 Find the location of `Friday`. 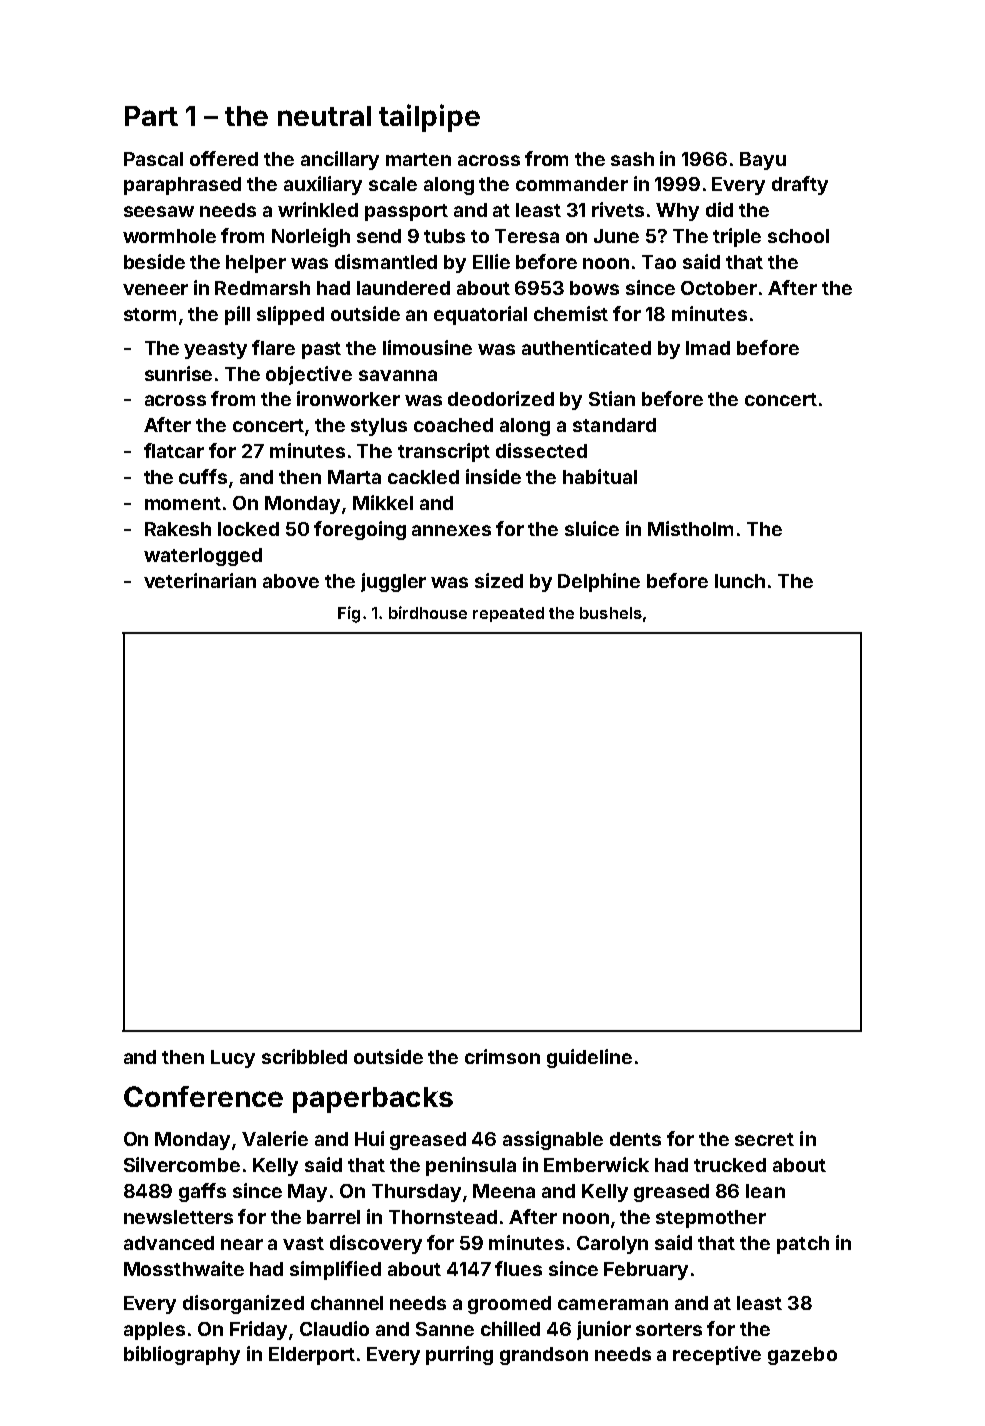

Friday is located at coordinates (258, 1330).
